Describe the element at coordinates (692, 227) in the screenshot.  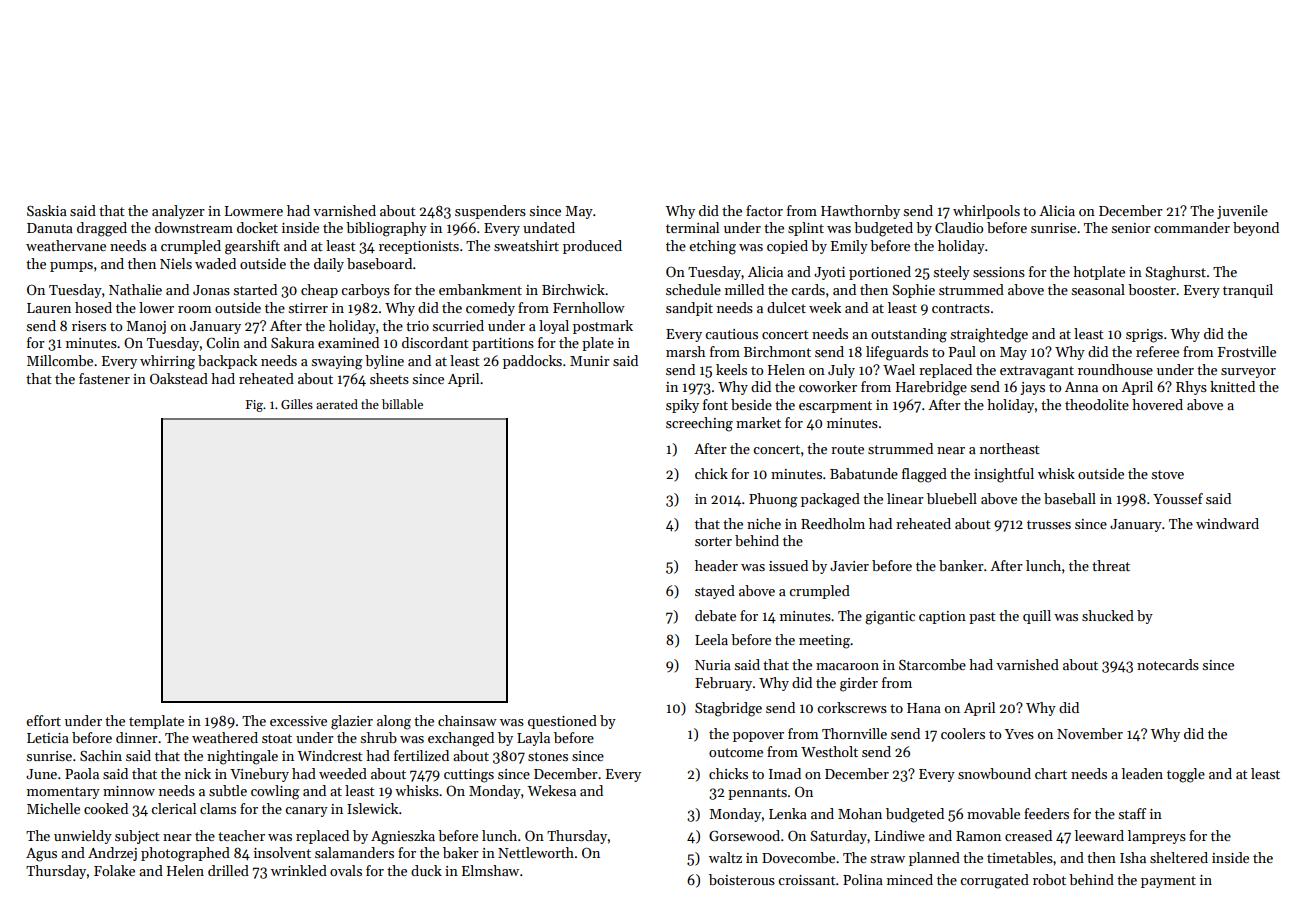
I see `terminal` at that location.
